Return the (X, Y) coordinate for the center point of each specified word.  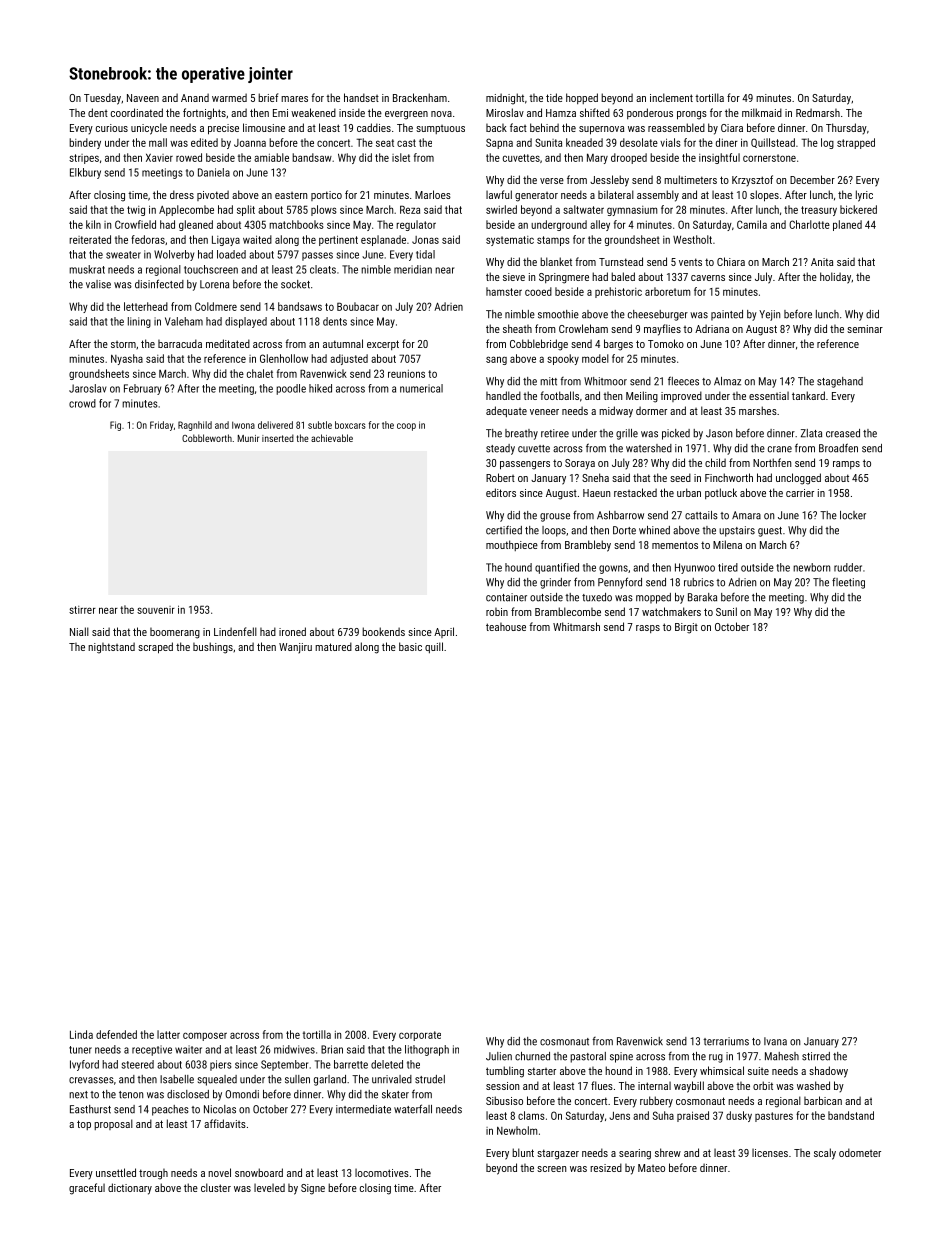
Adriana (712, 328)
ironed (292, 631)
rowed (189, 157)
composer (205, 1036)
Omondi (242, 1094)
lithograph (427, 1050)
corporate (420, 1036)
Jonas (425, 240)
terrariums (726, 1041)
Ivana (775, 1041)
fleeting (848, 583)
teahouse (506, 627)
